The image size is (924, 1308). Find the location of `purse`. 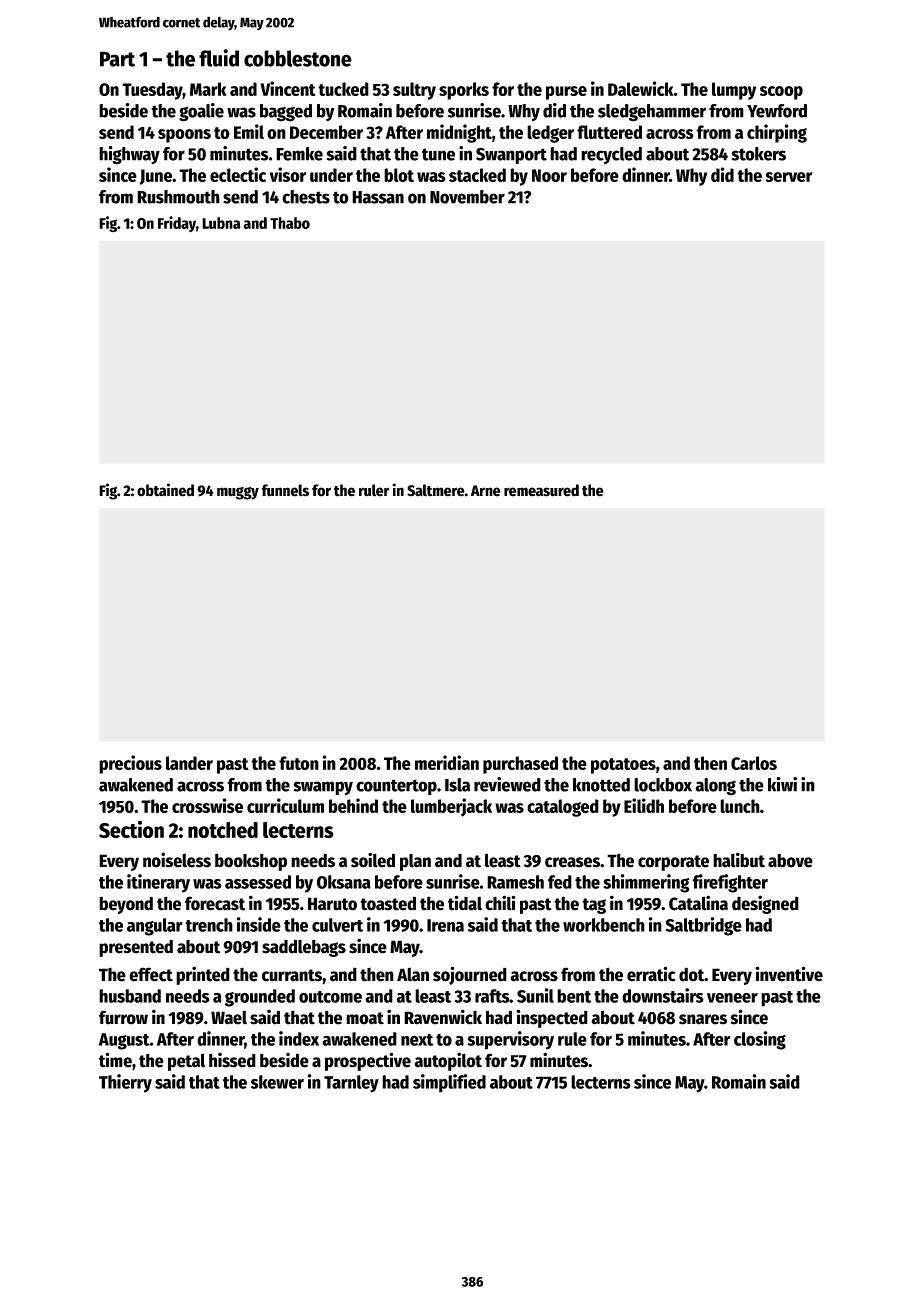

purse is located at coordinates (566, 93).
